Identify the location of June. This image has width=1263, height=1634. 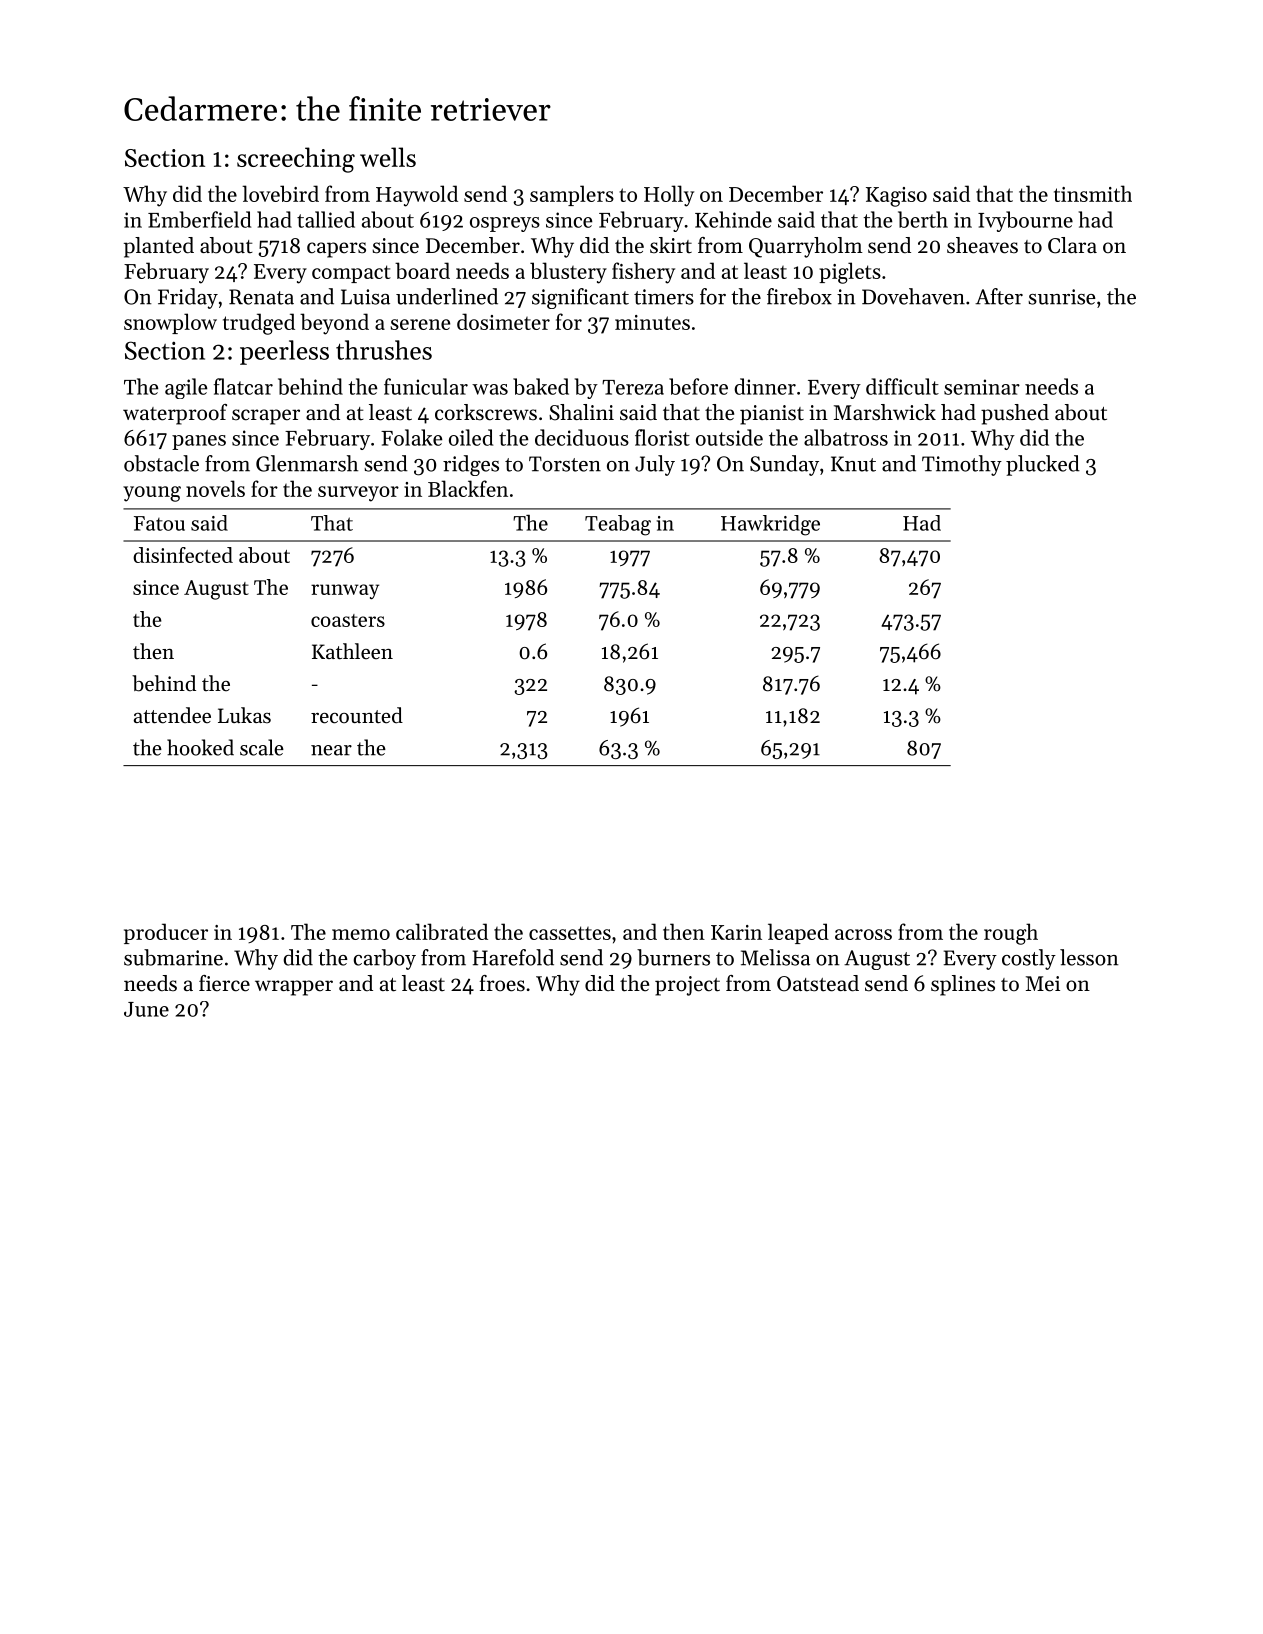
(146, 1009).
